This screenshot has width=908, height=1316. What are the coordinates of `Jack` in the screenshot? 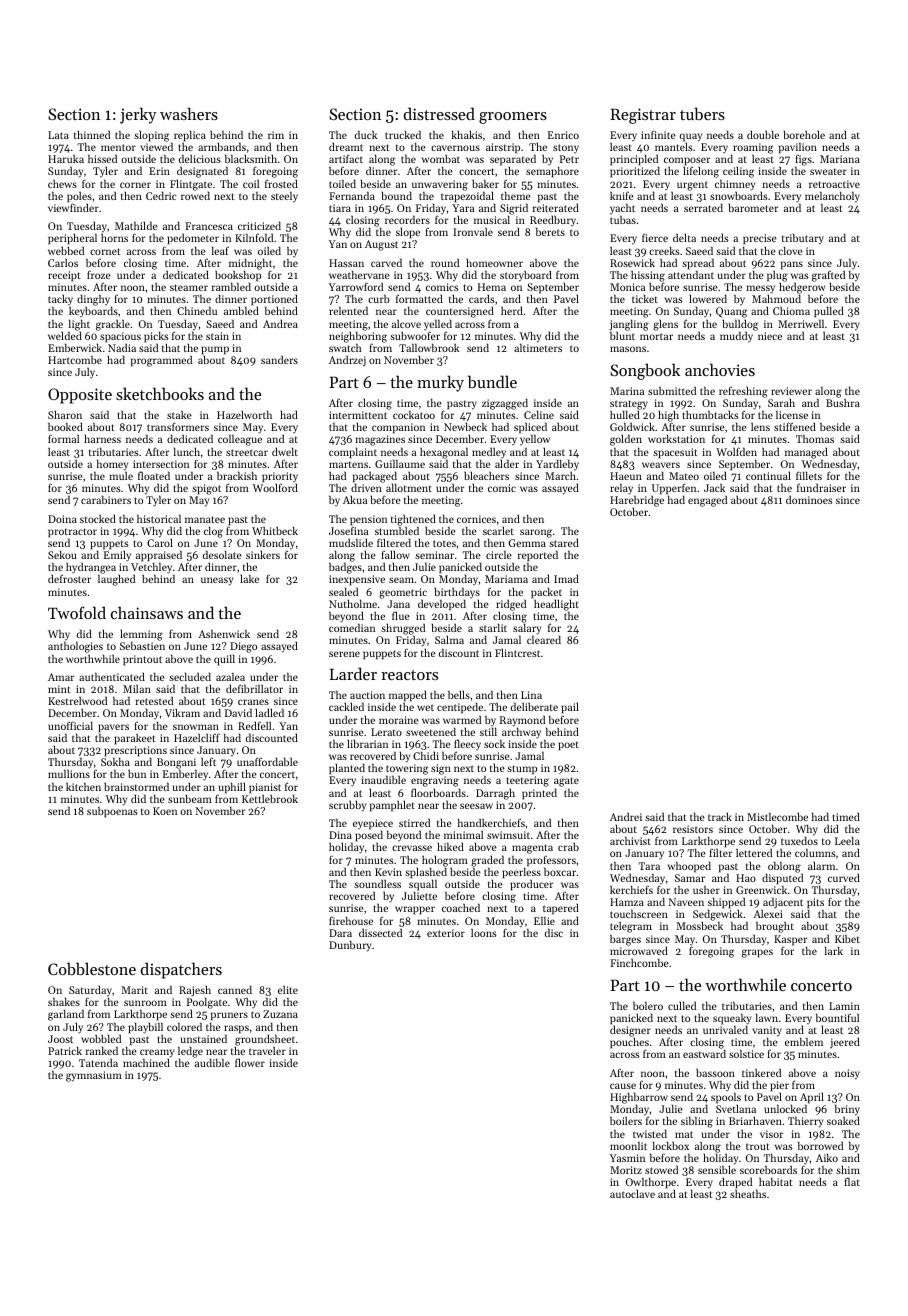 It's located at (714, 488).
